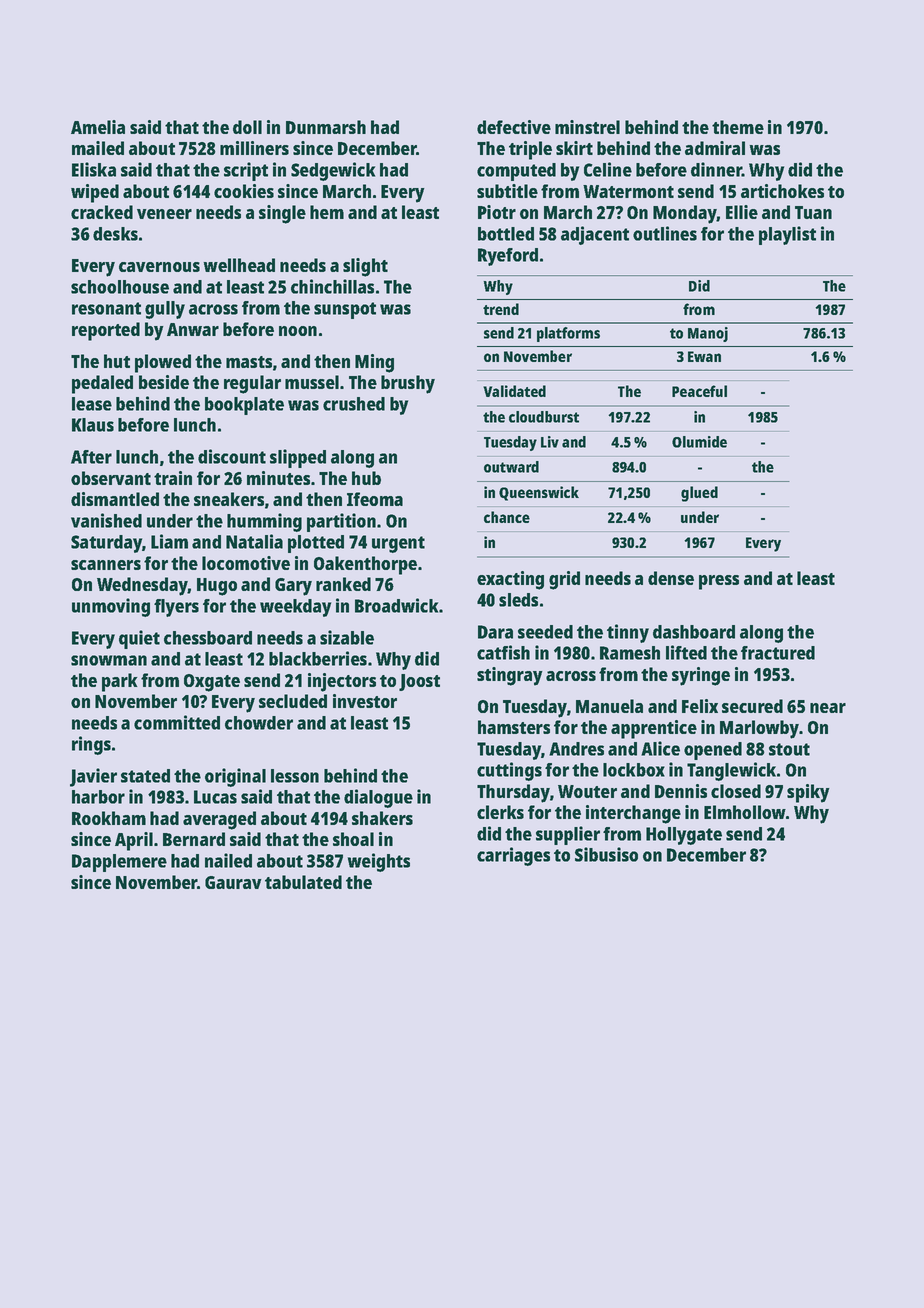 The height and width of the screenshot is (1308, 924). I want to click on outlines, so click(665, 233).
